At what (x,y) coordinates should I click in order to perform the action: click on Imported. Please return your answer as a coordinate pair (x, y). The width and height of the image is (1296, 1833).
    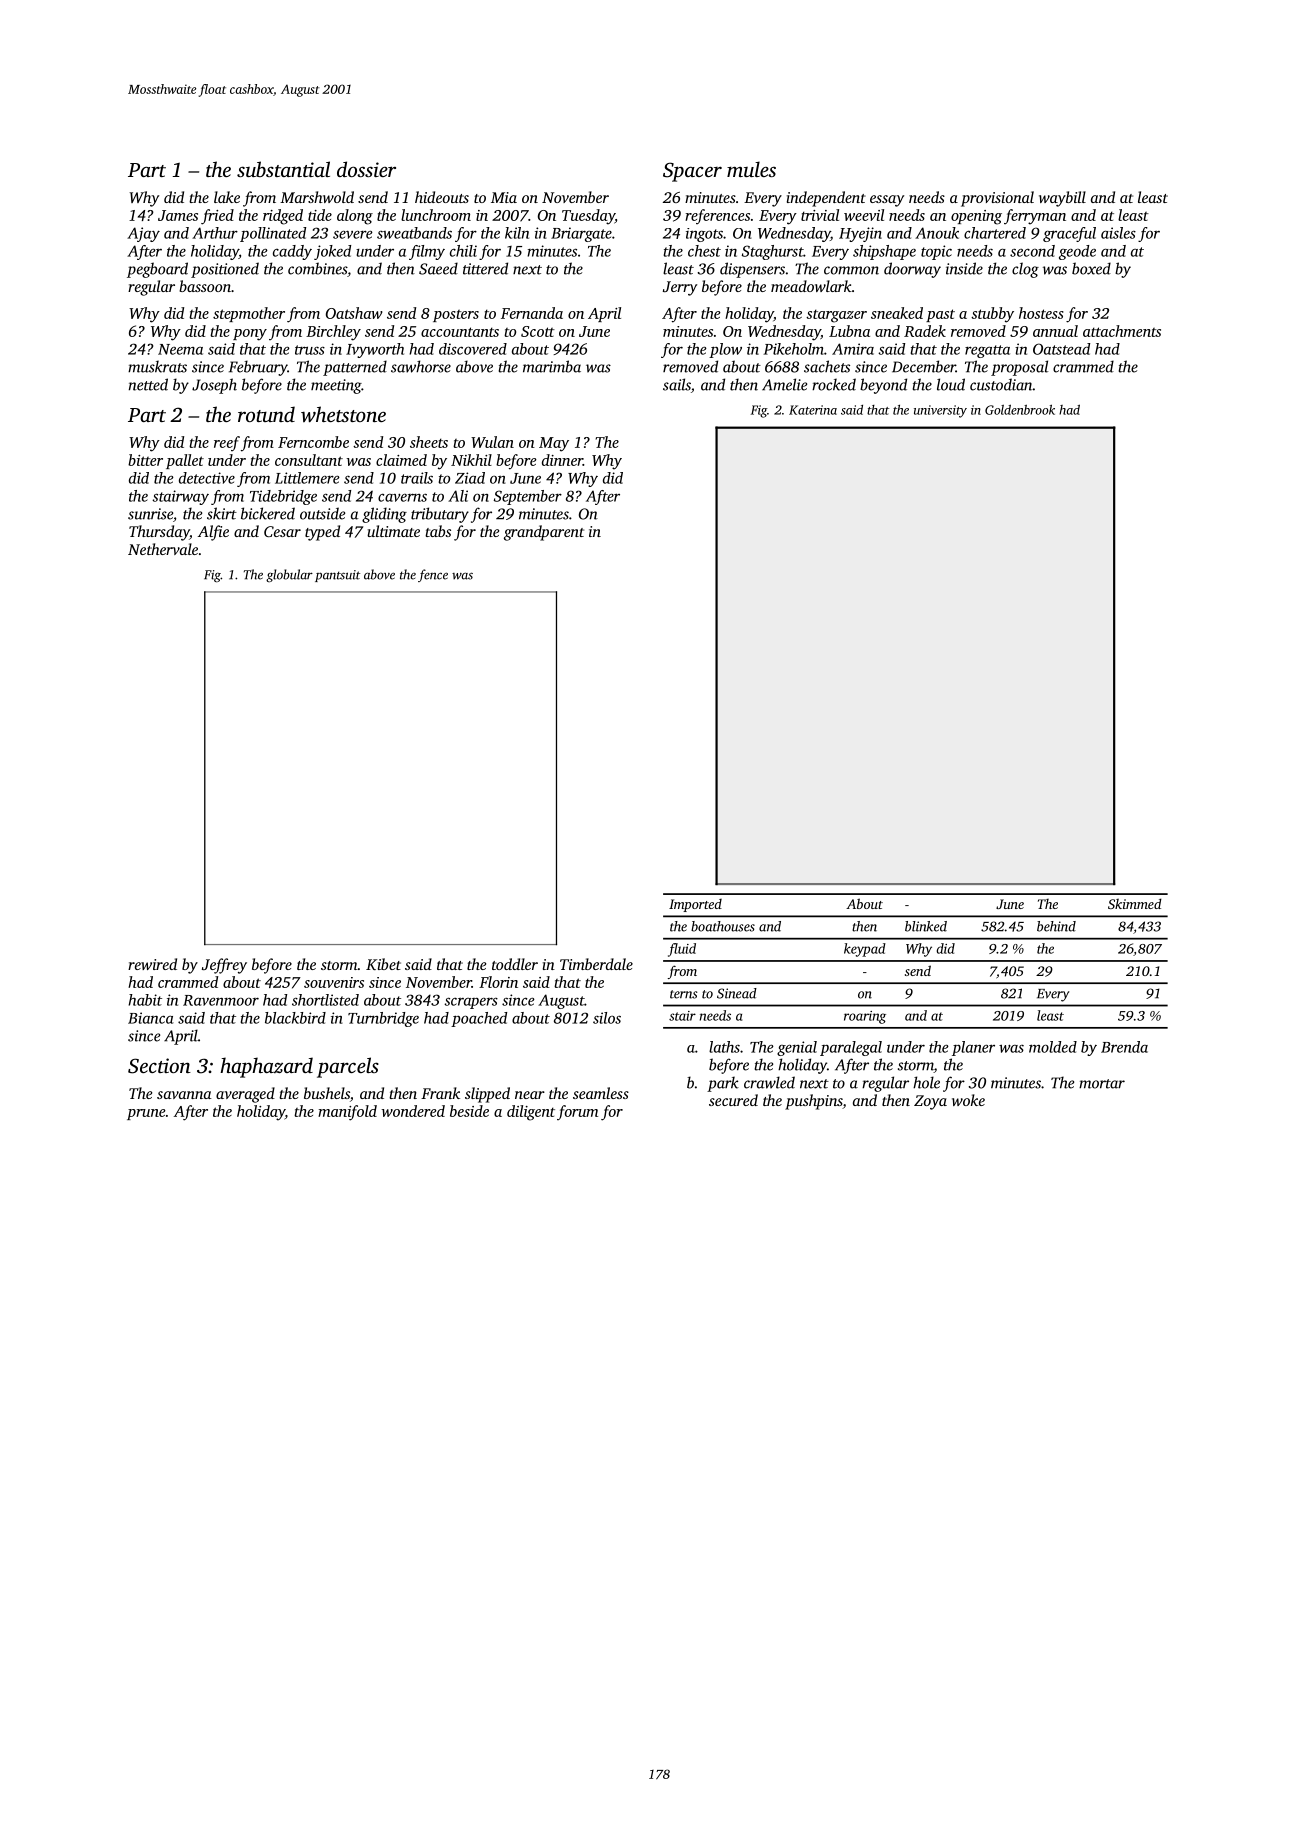
    Looking at the image, I should click on (695, 905).
